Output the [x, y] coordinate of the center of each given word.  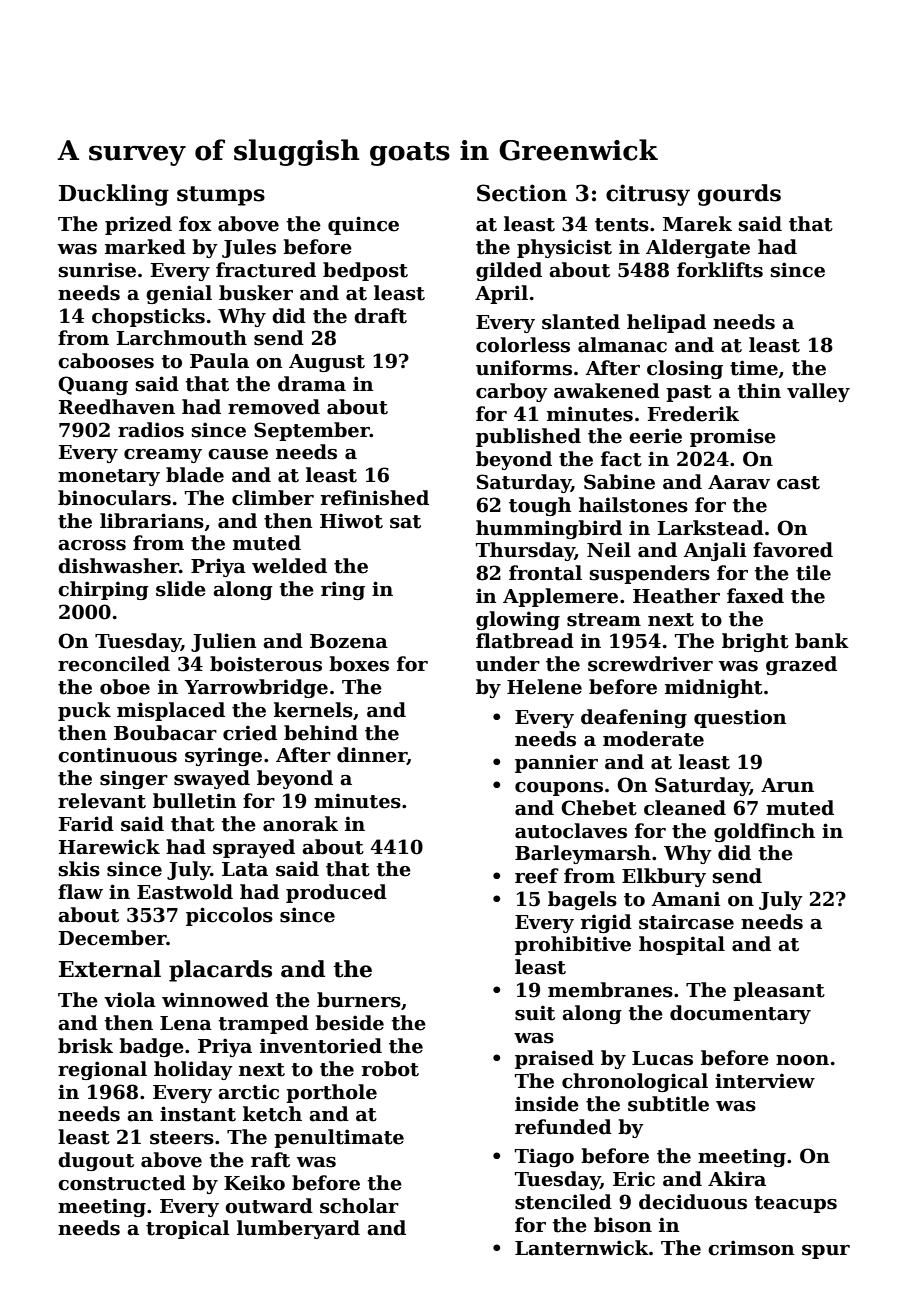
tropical [187, 1229]
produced [336, 893]
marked [145, 247]
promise [733, 437]
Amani [685, 899]
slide [181, 589]
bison [623, 1225]
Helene [544, 687]
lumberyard [298, 1229]
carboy [512, 392]
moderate [653, 739]
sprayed [254, 848]
